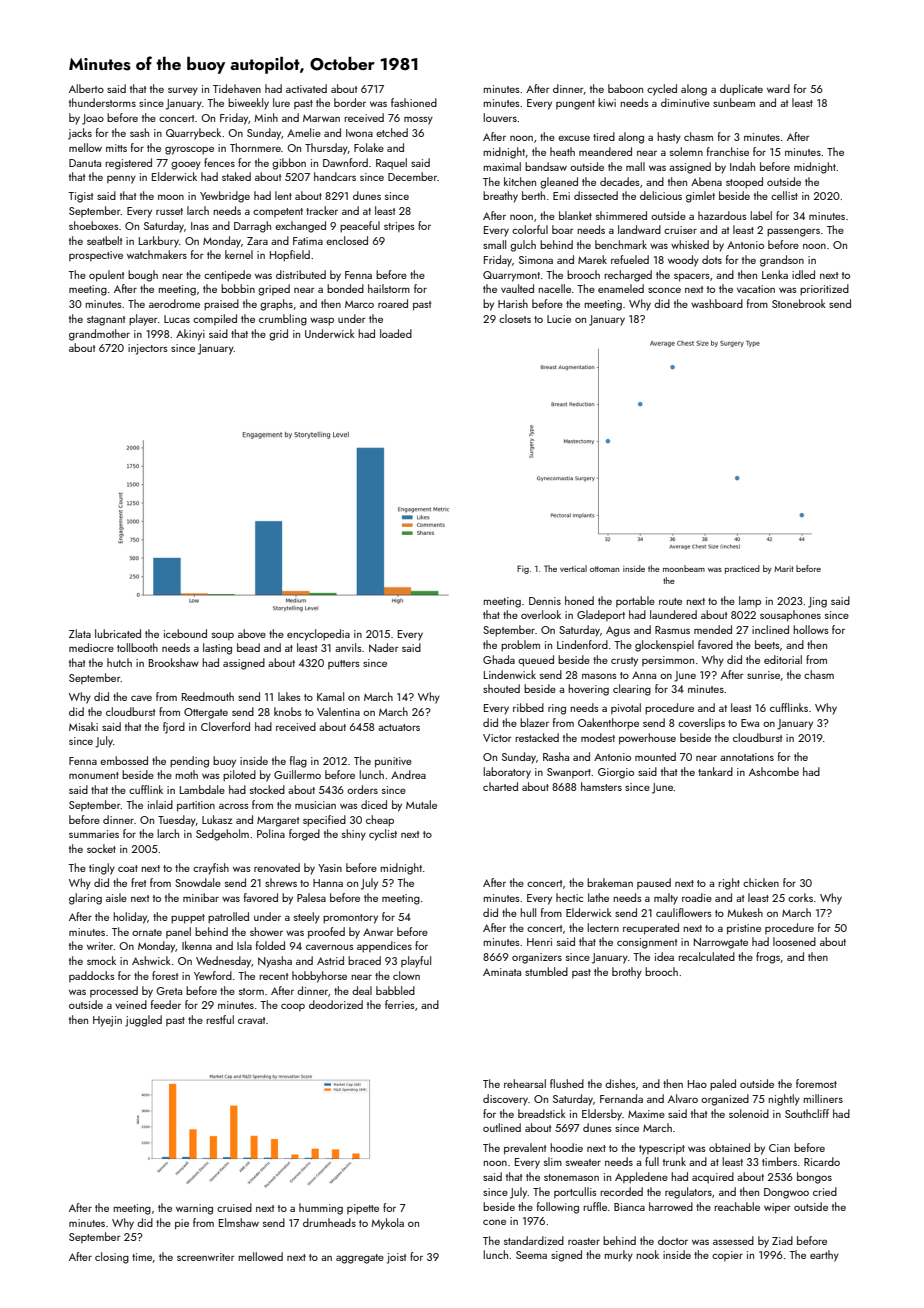  Describe the element at coordinates (107, 1021) in the screenshot. I see `Hyejin` at that location.
